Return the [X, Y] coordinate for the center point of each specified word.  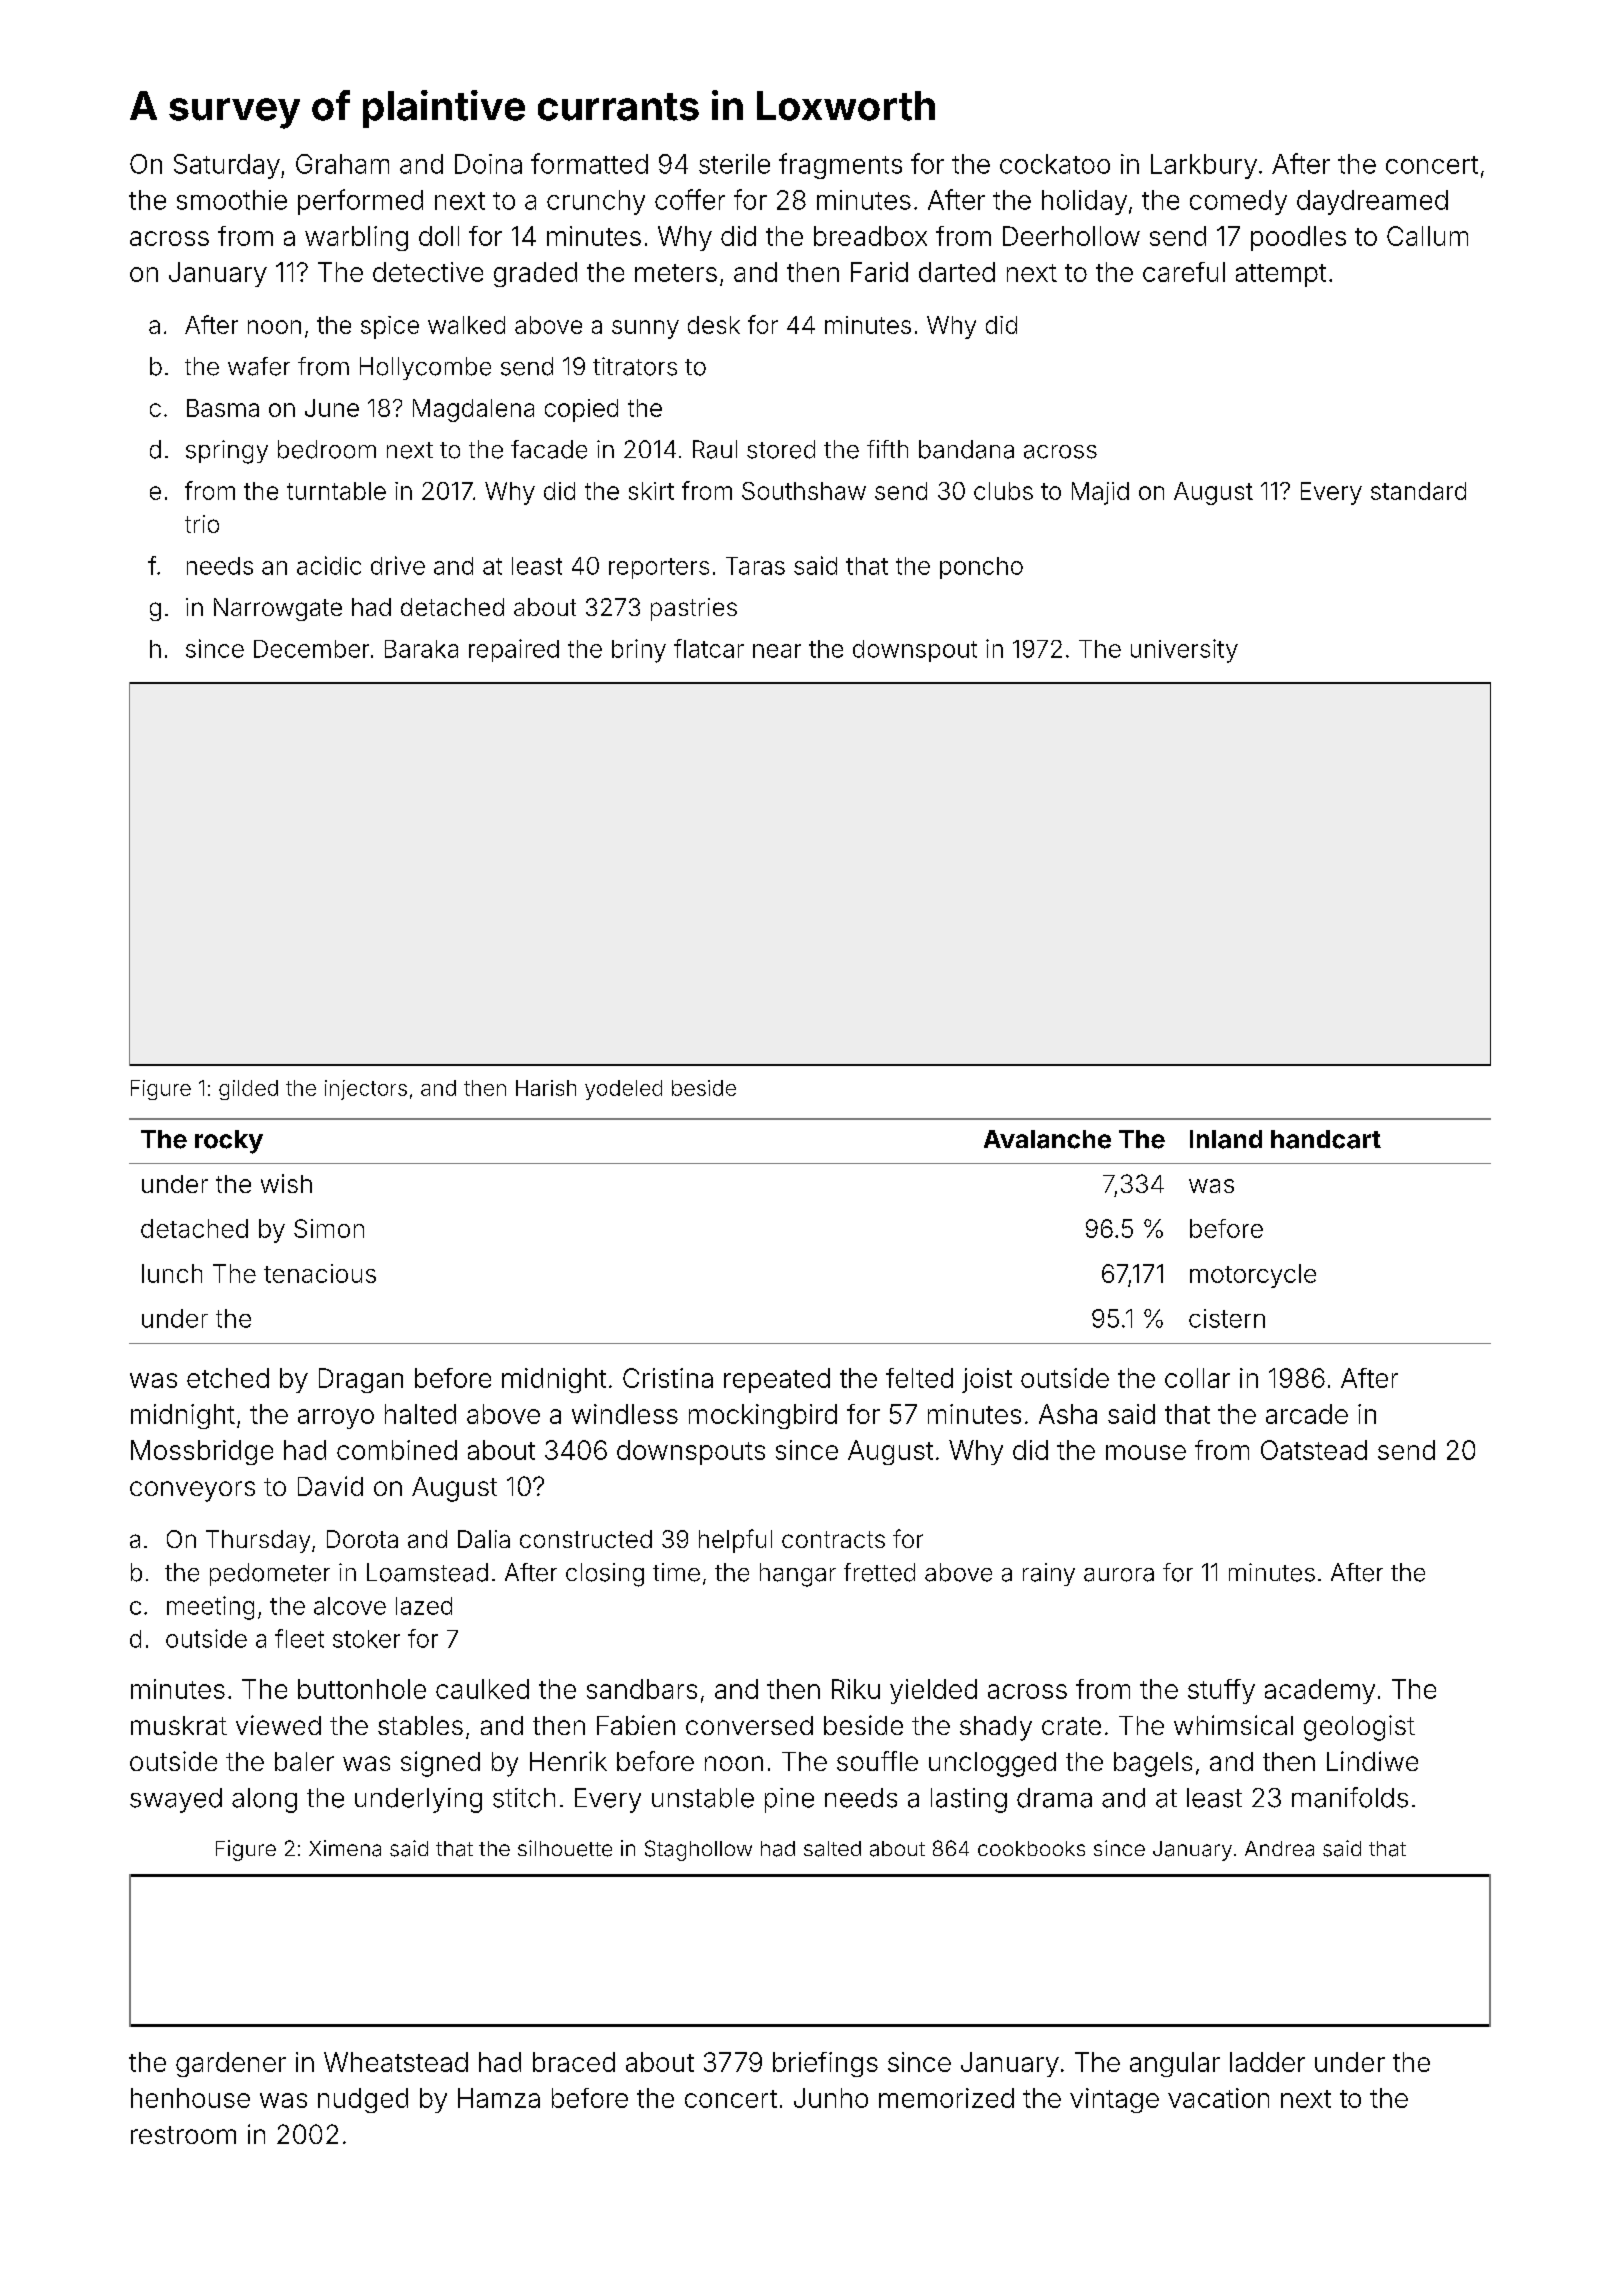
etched [228, 1378]
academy [1320, 1691]
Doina [488, 164]
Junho [831, 2098]
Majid [1100, 493]
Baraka [421, 649]
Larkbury [1204, 166]
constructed [586, 1539]
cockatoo [1055, 164]
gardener [231, 2064]
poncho [981, 568]
